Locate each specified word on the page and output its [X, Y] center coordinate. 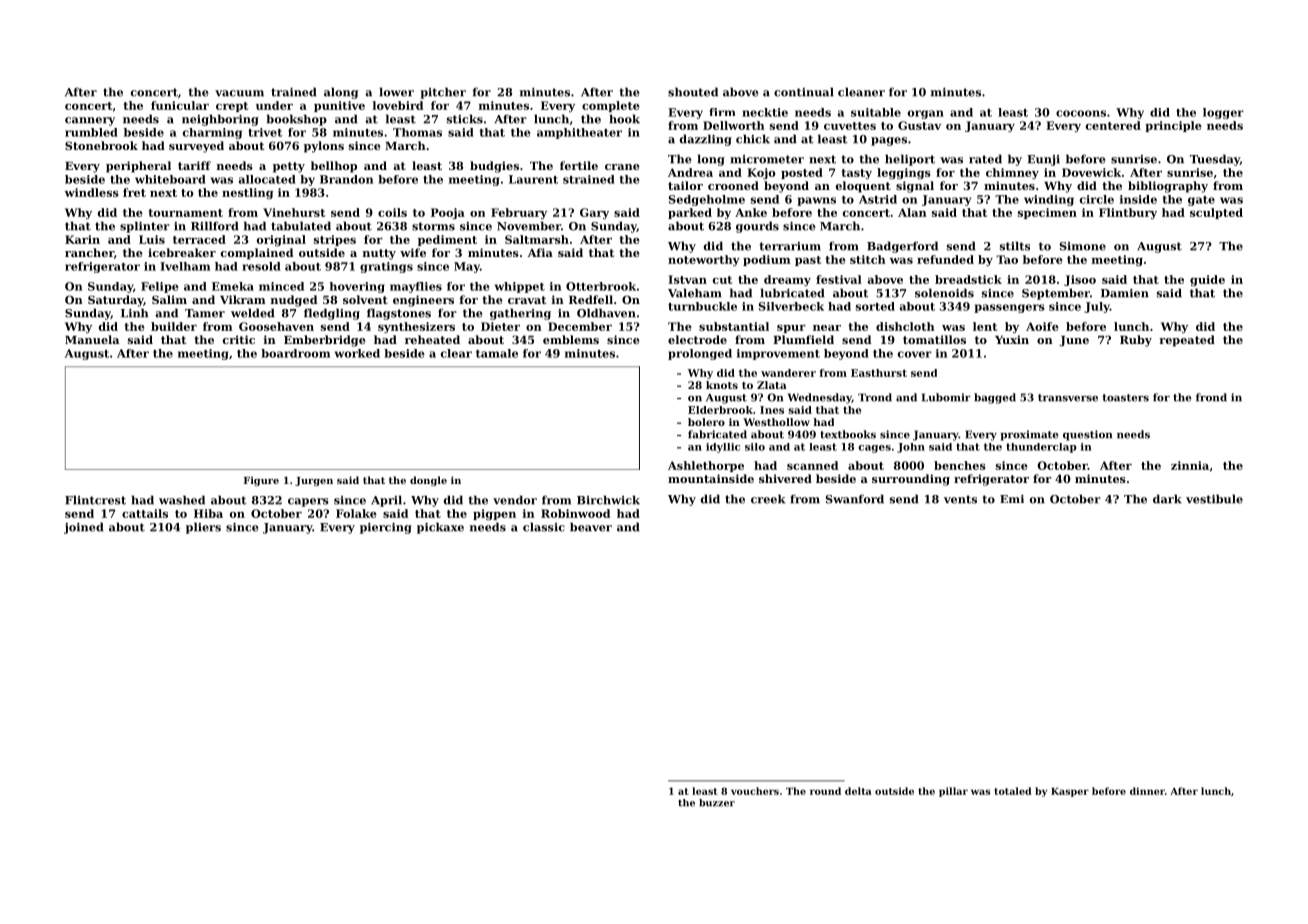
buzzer [717, 803]
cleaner [861, 92]
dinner [1147, 791]
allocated [267, 179]
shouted [693, 92]
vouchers [755, 791]
